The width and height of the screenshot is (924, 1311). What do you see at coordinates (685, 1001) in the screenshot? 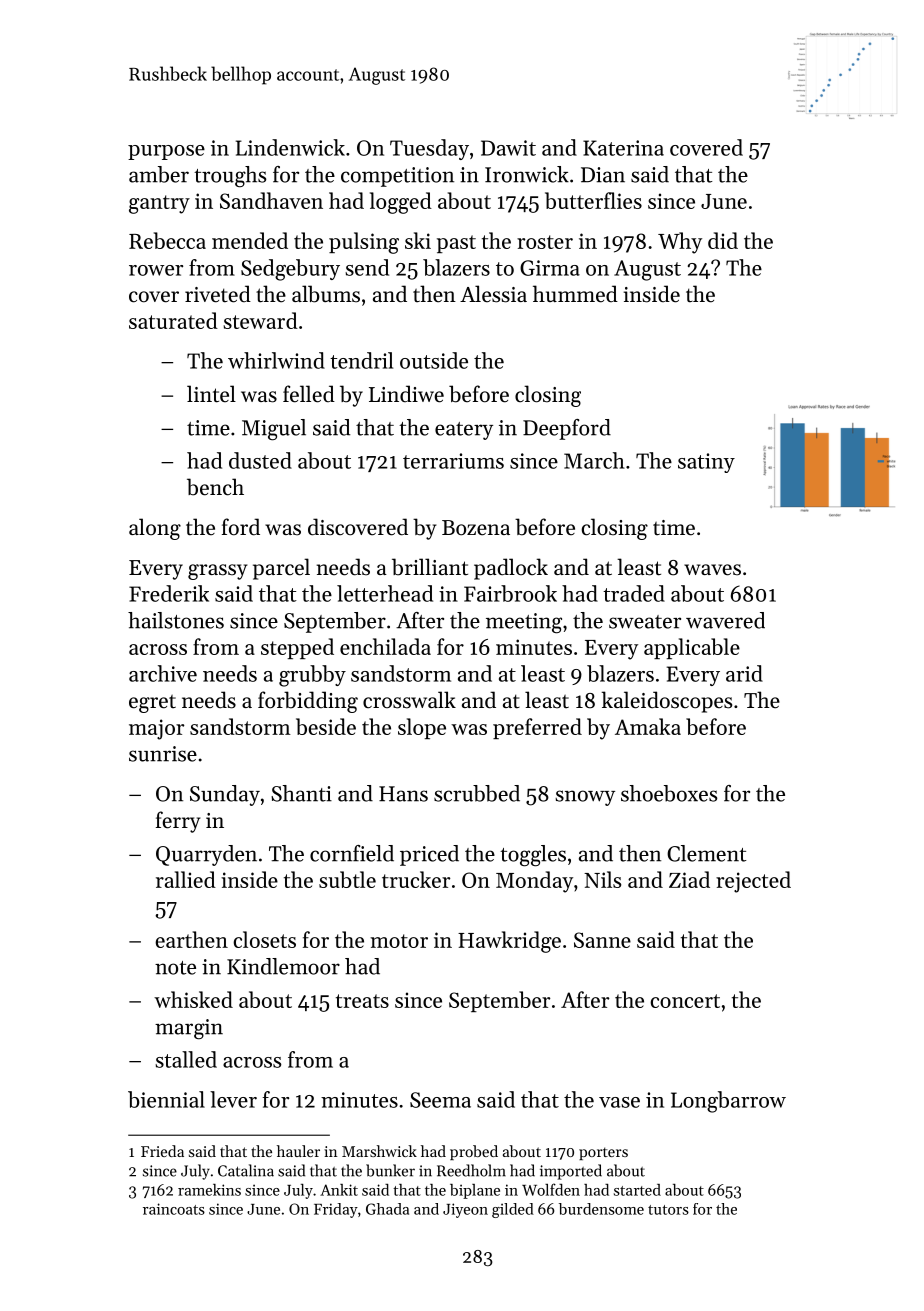
I see `concert` at bounding box center [685, 1001].
